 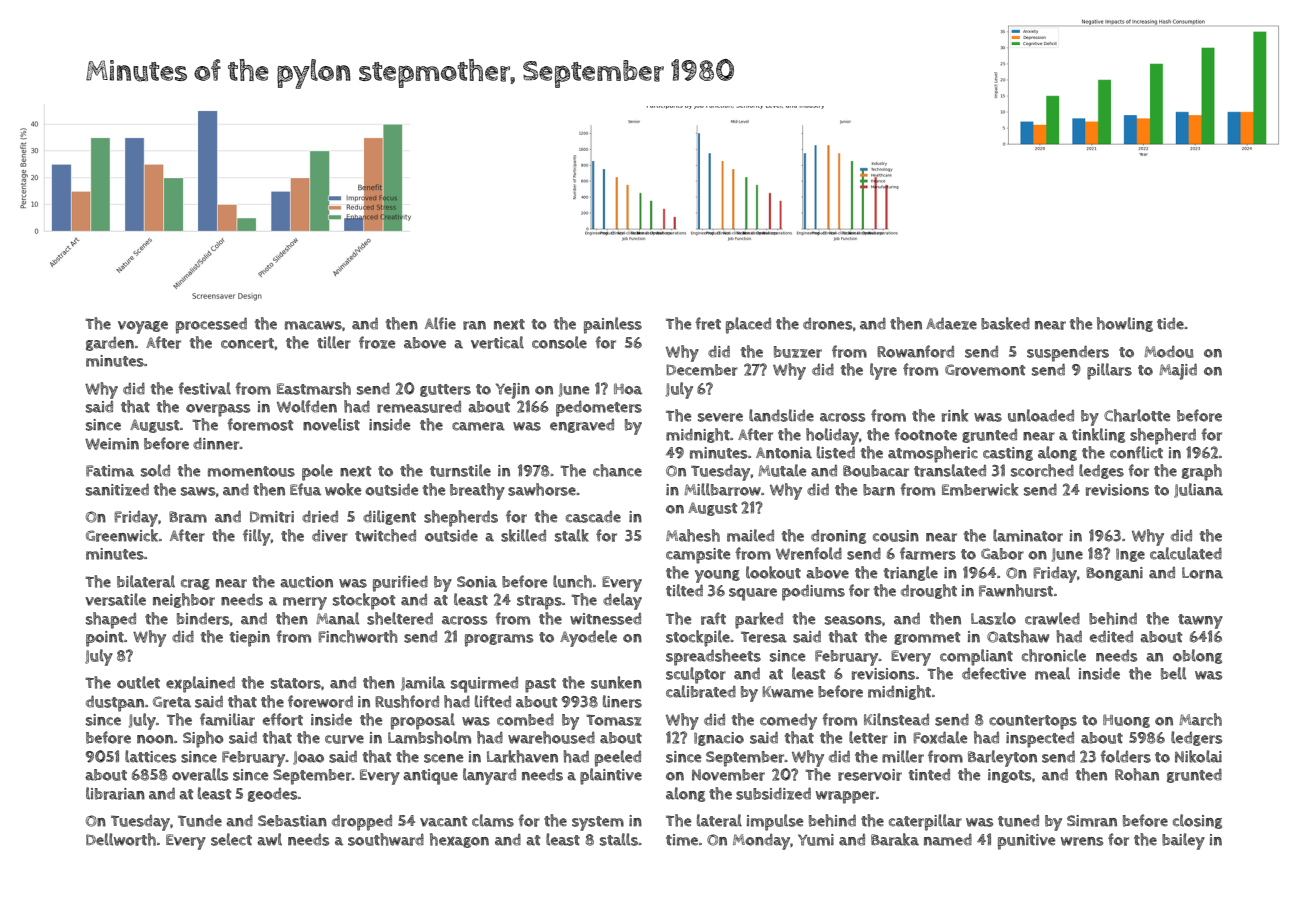 What do you see at coordinates (883, 371) in the page?
I see `lyre` at bounding box center [883, 371].
